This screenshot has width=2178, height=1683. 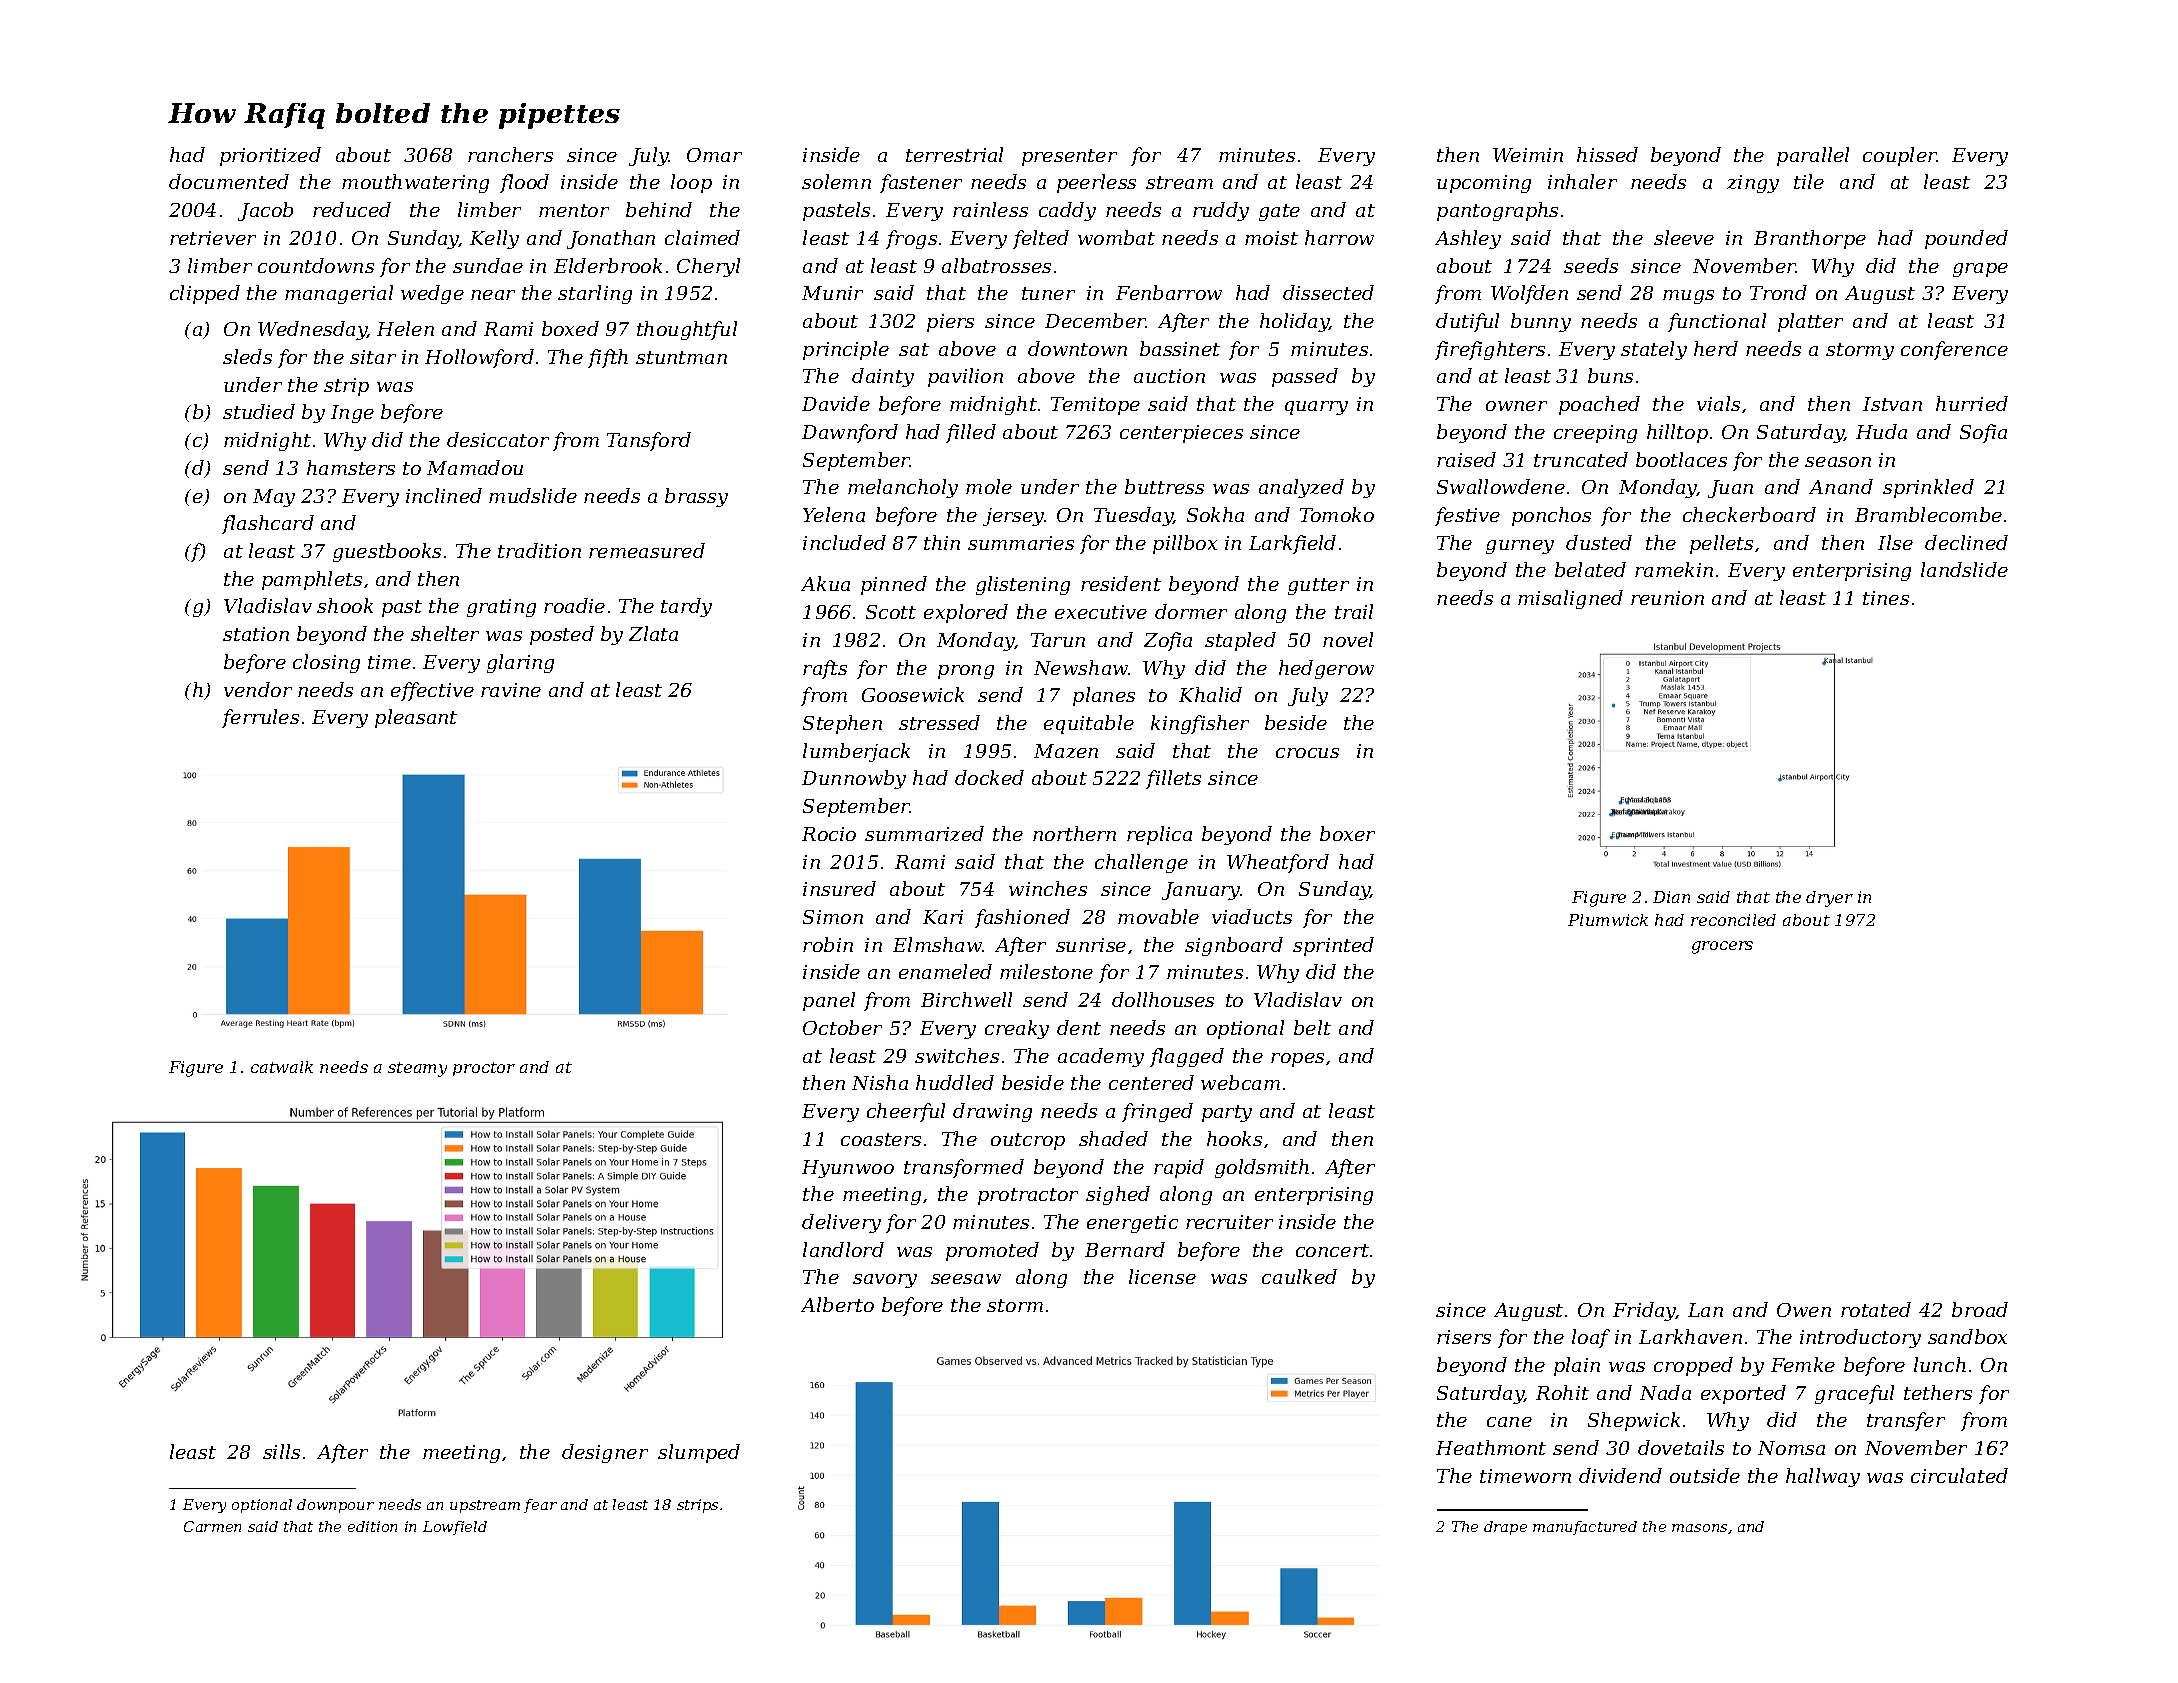 I want to click on passed, so click(x=1305, y=377).
